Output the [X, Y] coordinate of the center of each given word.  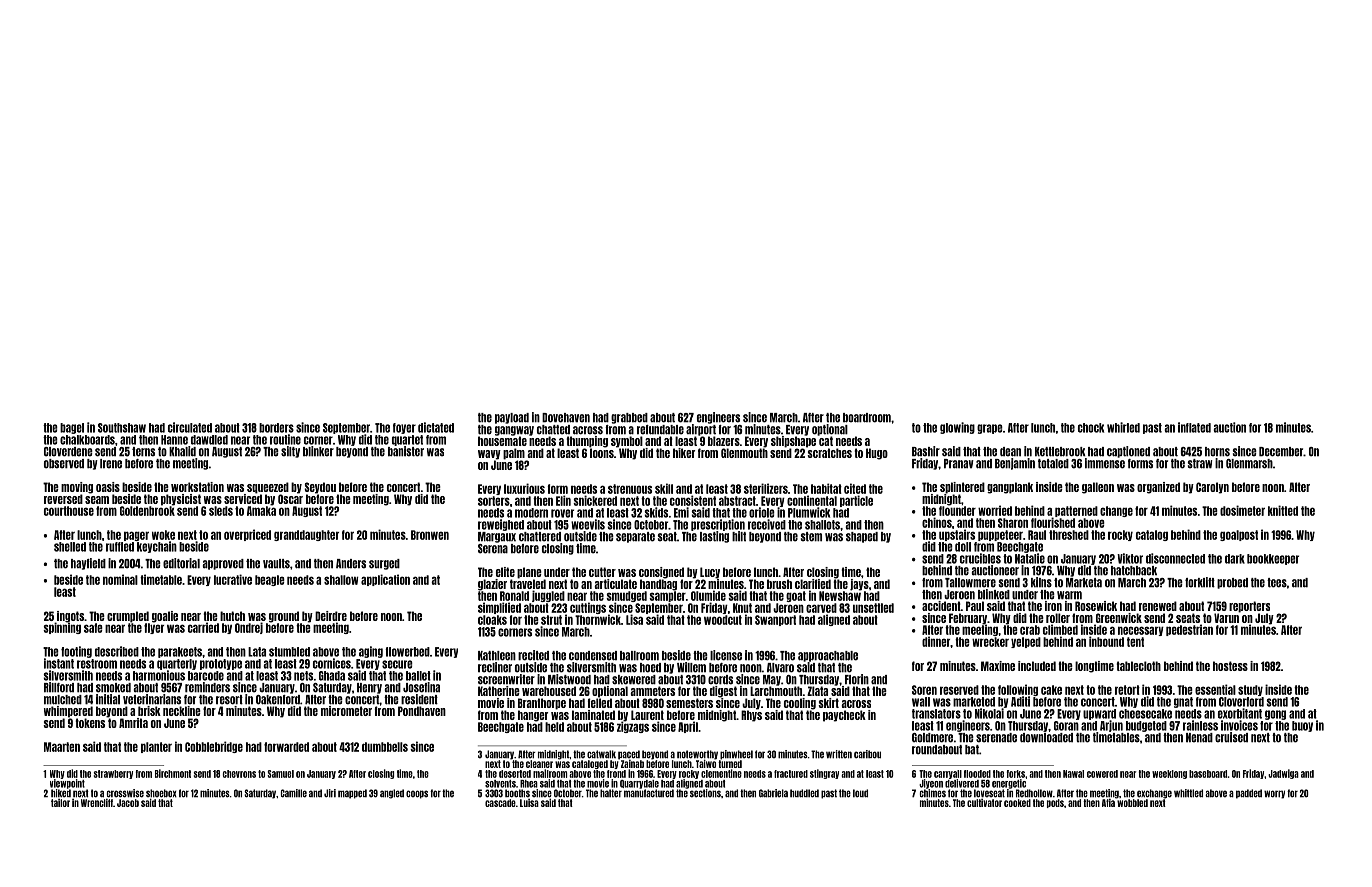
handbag [658, 585]
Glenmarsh [1249, 464]
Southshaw [122, 428]
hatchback [1134, 571]
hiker [684, 453]
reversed [63, 499]
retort [1127, 690]
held [554, 727]
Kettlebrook [1060, 452]
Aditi [1020, 701]
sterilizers [766, 488]
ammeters [652, 691]
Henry [369, 688]
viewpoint [67, 784]
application [385, 580]
